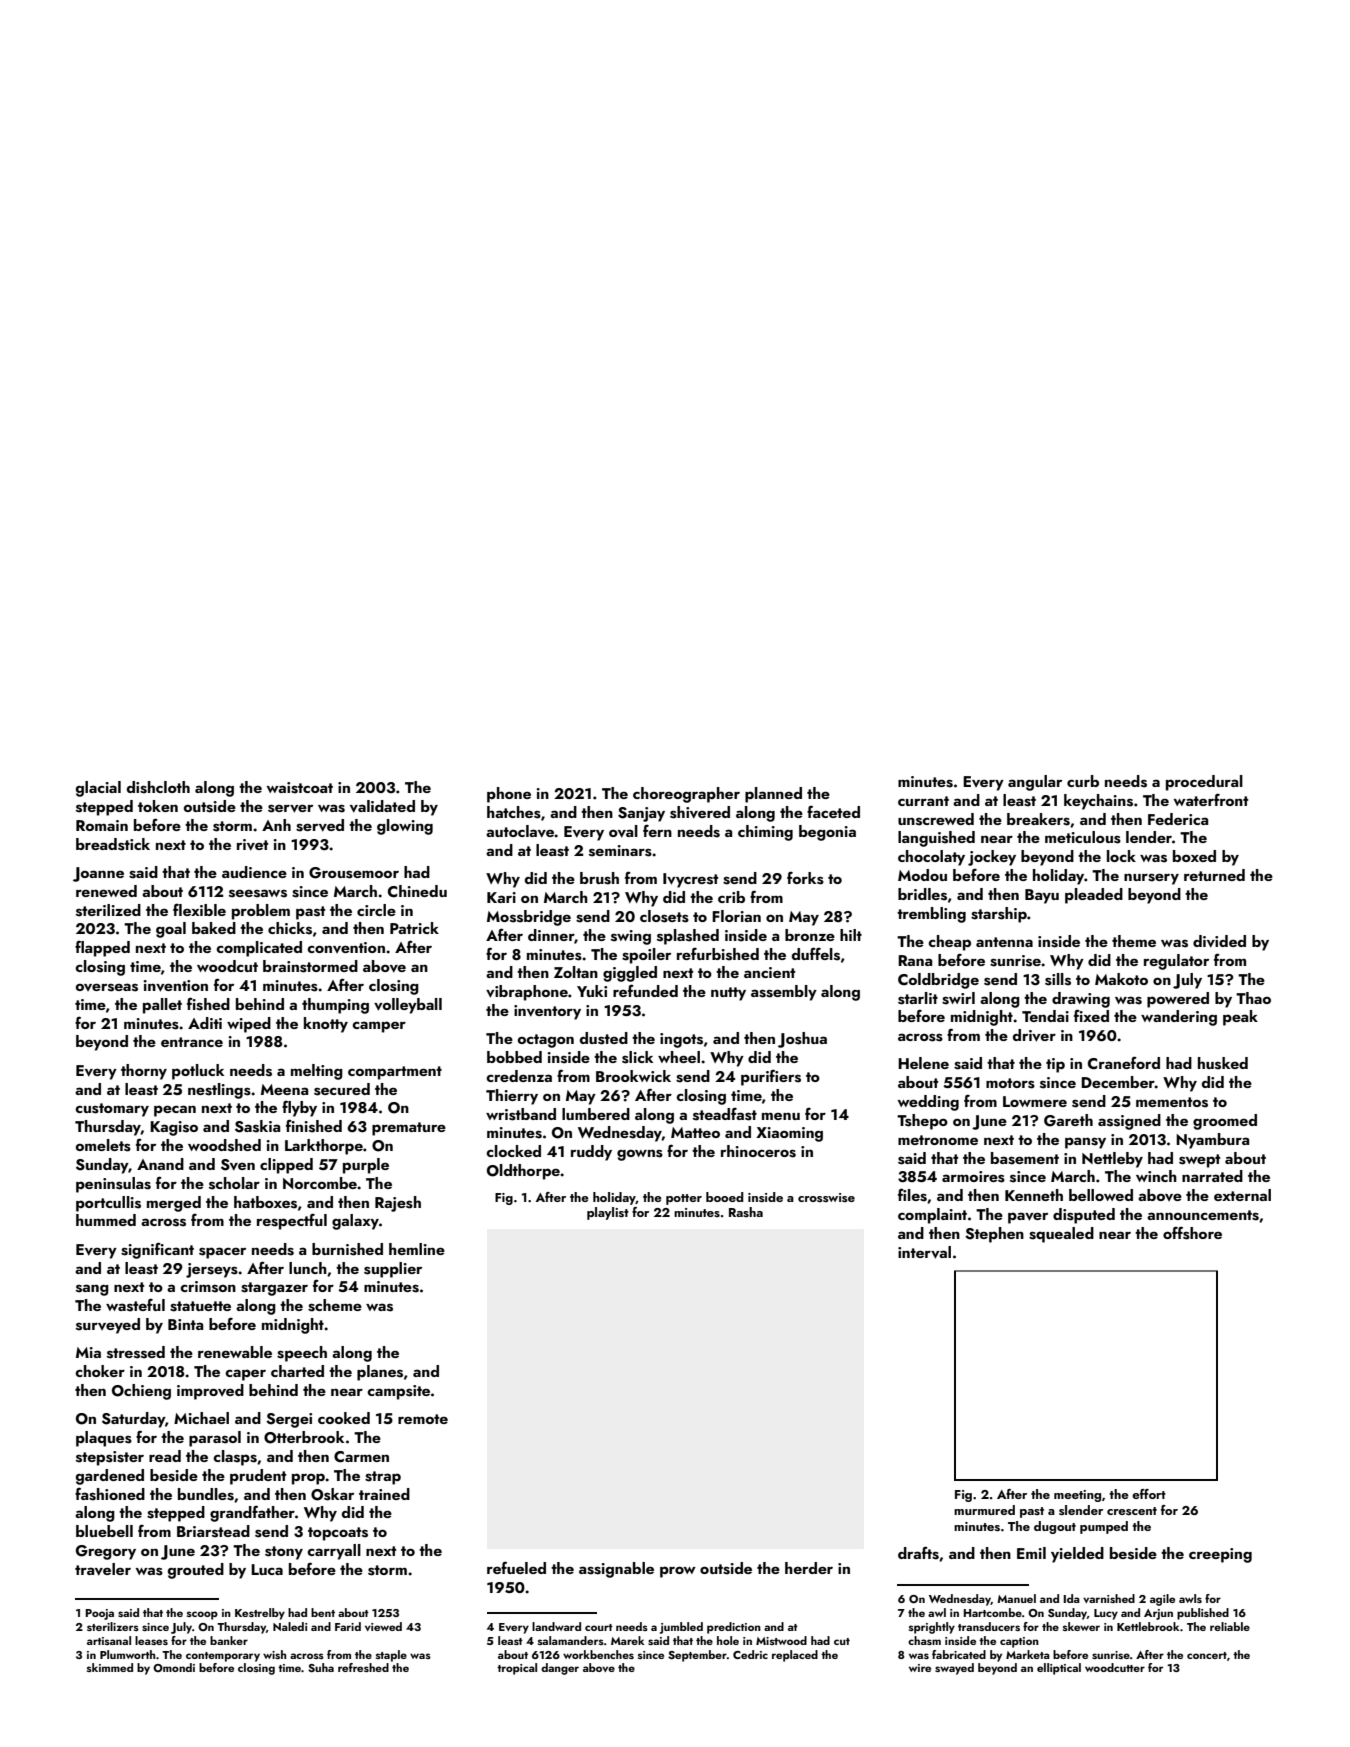 This screenshot has width=1350, height=1747. Describe the element at coordinates (1203, 1614) in the screenshot. I see `published` at that location.
